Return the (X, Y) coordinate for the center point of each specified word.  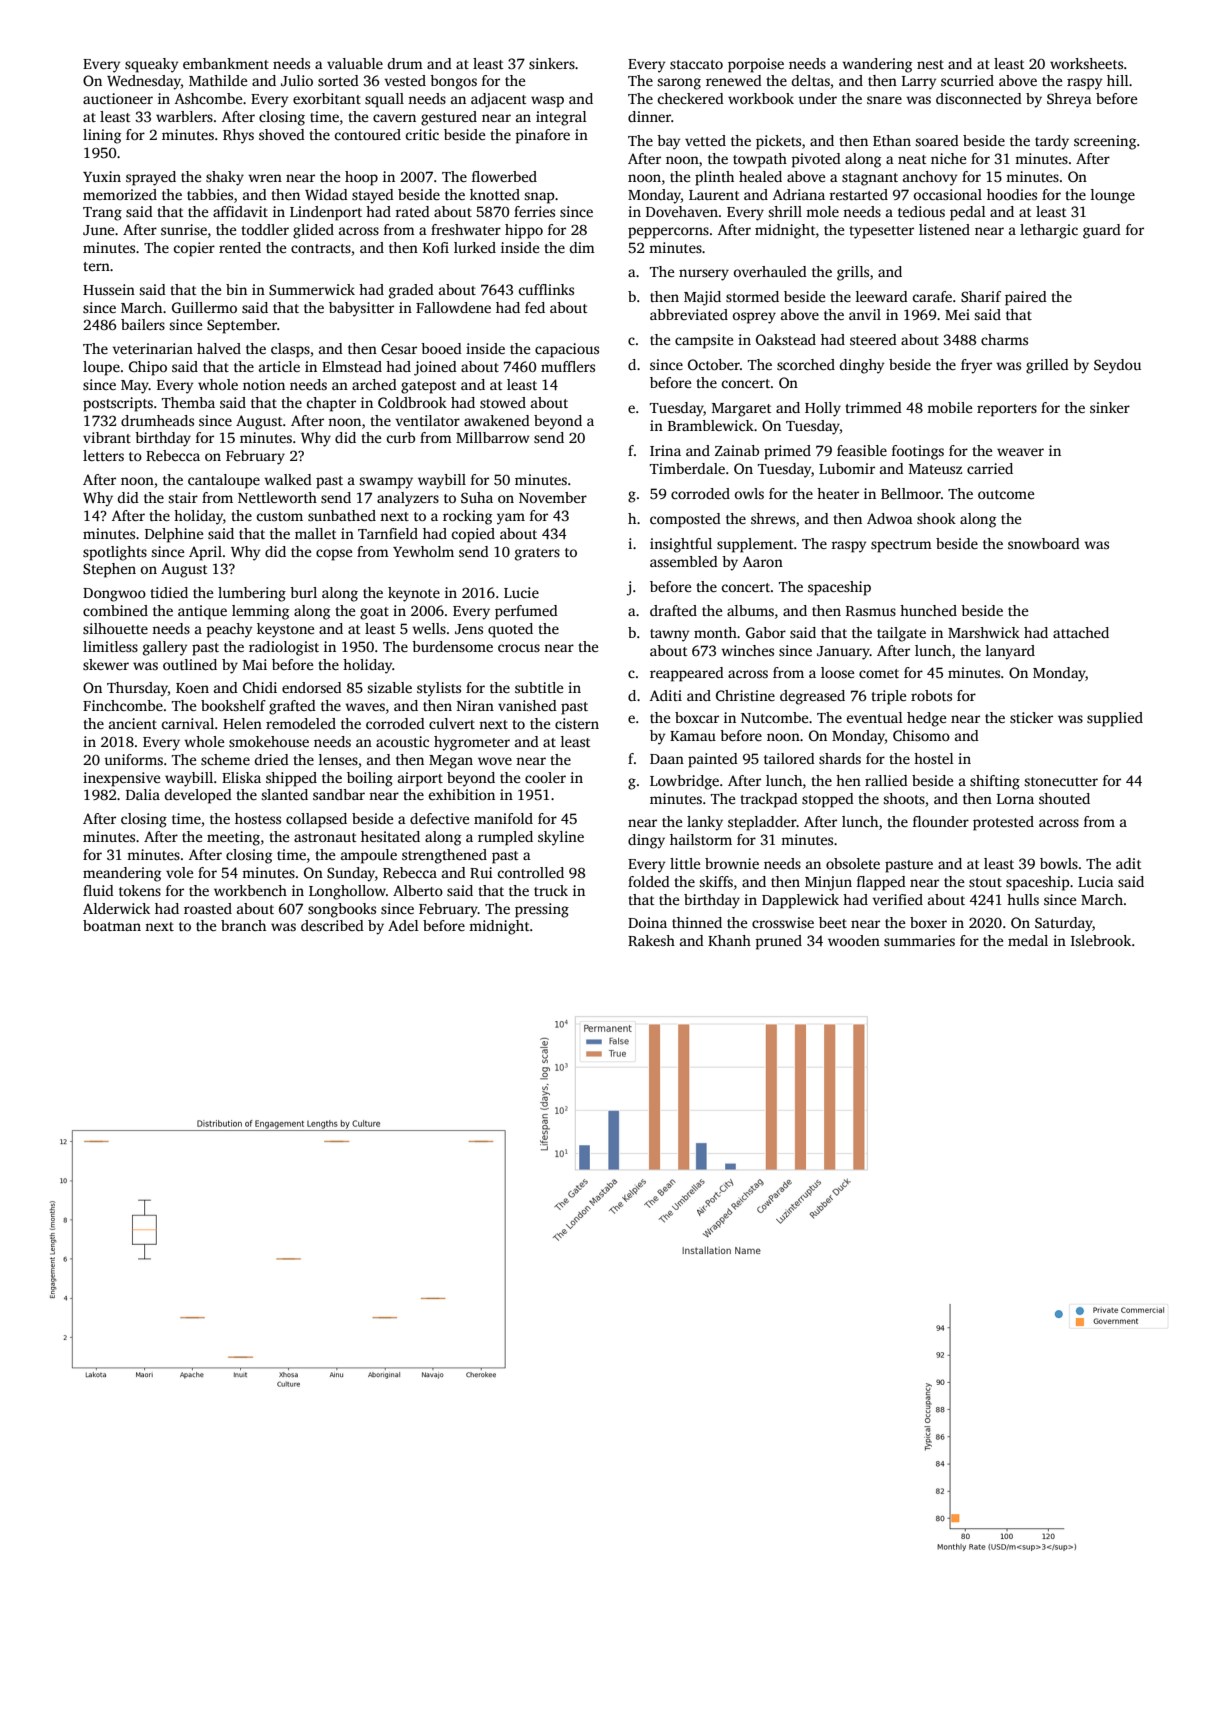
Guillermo (204, 307)
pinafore (542, 136)
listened (944, 229)
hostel (934, 758)
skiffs (716, 881)
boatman (112, 925)
